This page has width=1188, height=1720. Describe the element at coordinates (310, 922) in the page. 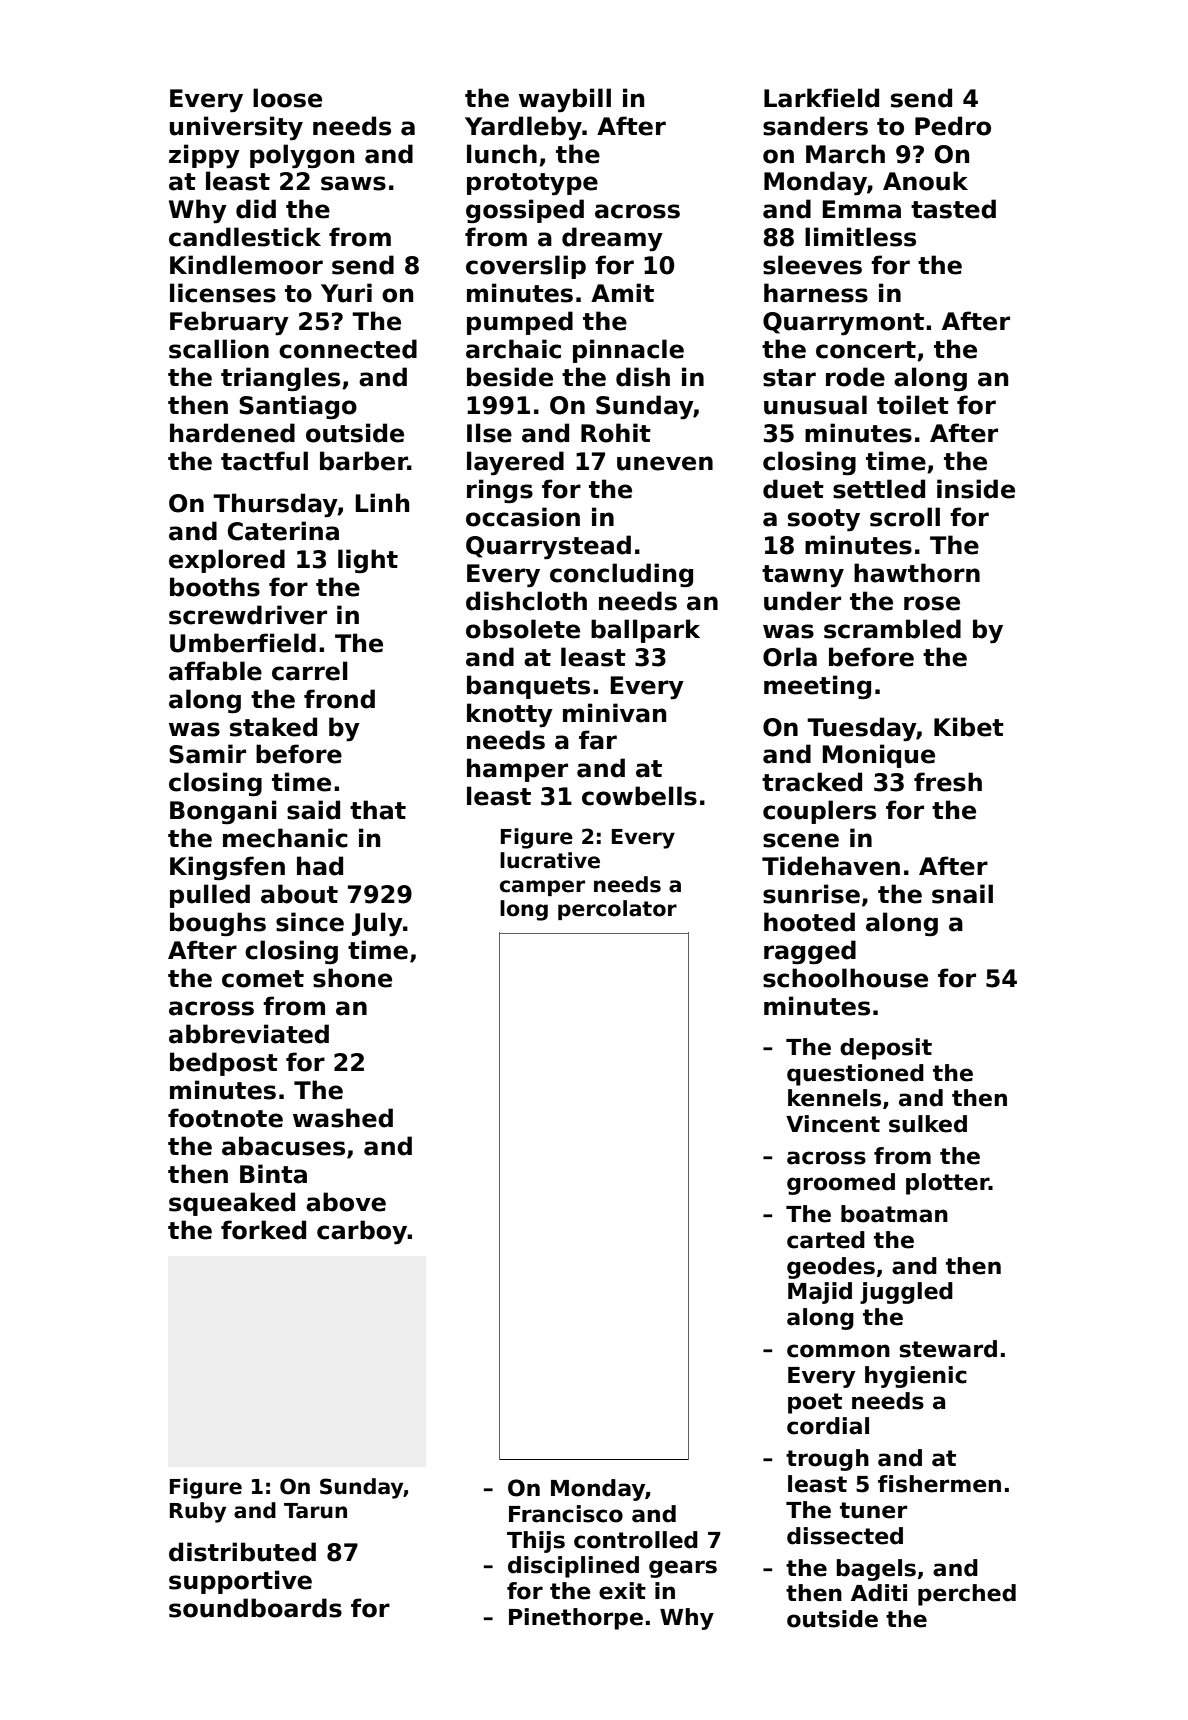

I see `since` at that location.
